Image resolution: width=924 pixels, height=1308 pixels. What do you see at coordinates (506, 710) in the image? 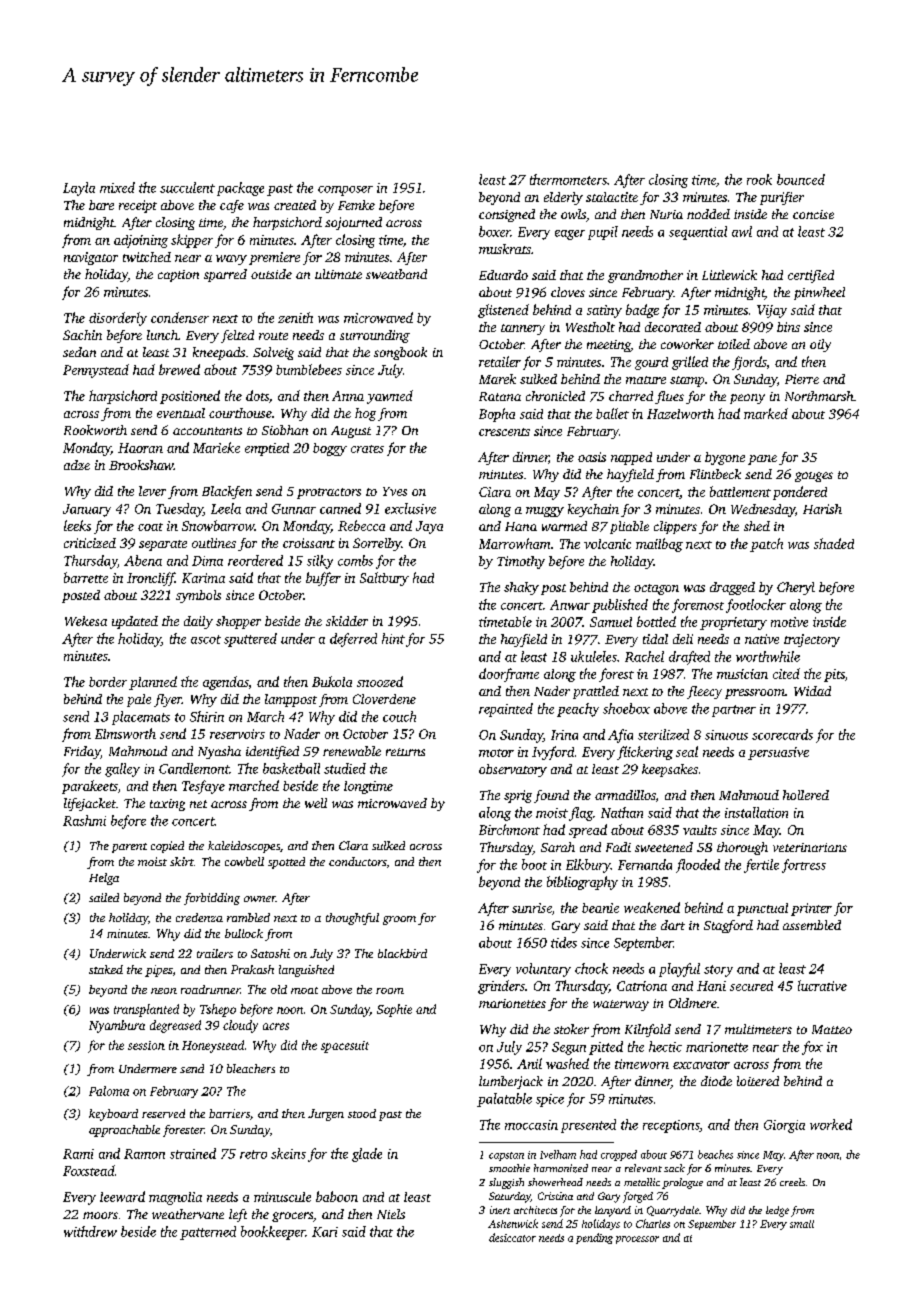
I see `repainted` at bounding box center [506, 710].
